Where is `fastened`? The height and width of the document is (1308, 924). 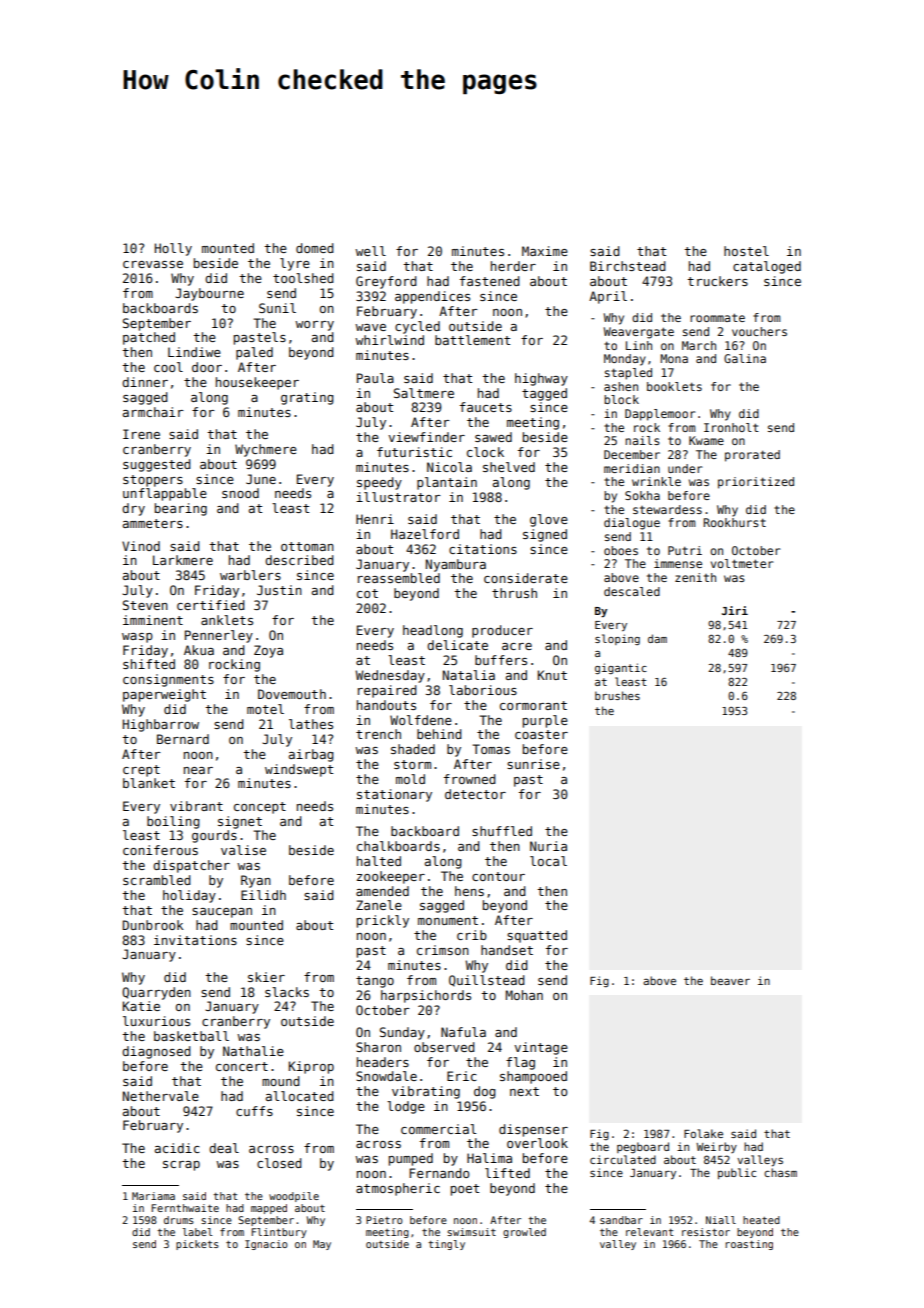 fastened is located at coordinates (490, 281).
